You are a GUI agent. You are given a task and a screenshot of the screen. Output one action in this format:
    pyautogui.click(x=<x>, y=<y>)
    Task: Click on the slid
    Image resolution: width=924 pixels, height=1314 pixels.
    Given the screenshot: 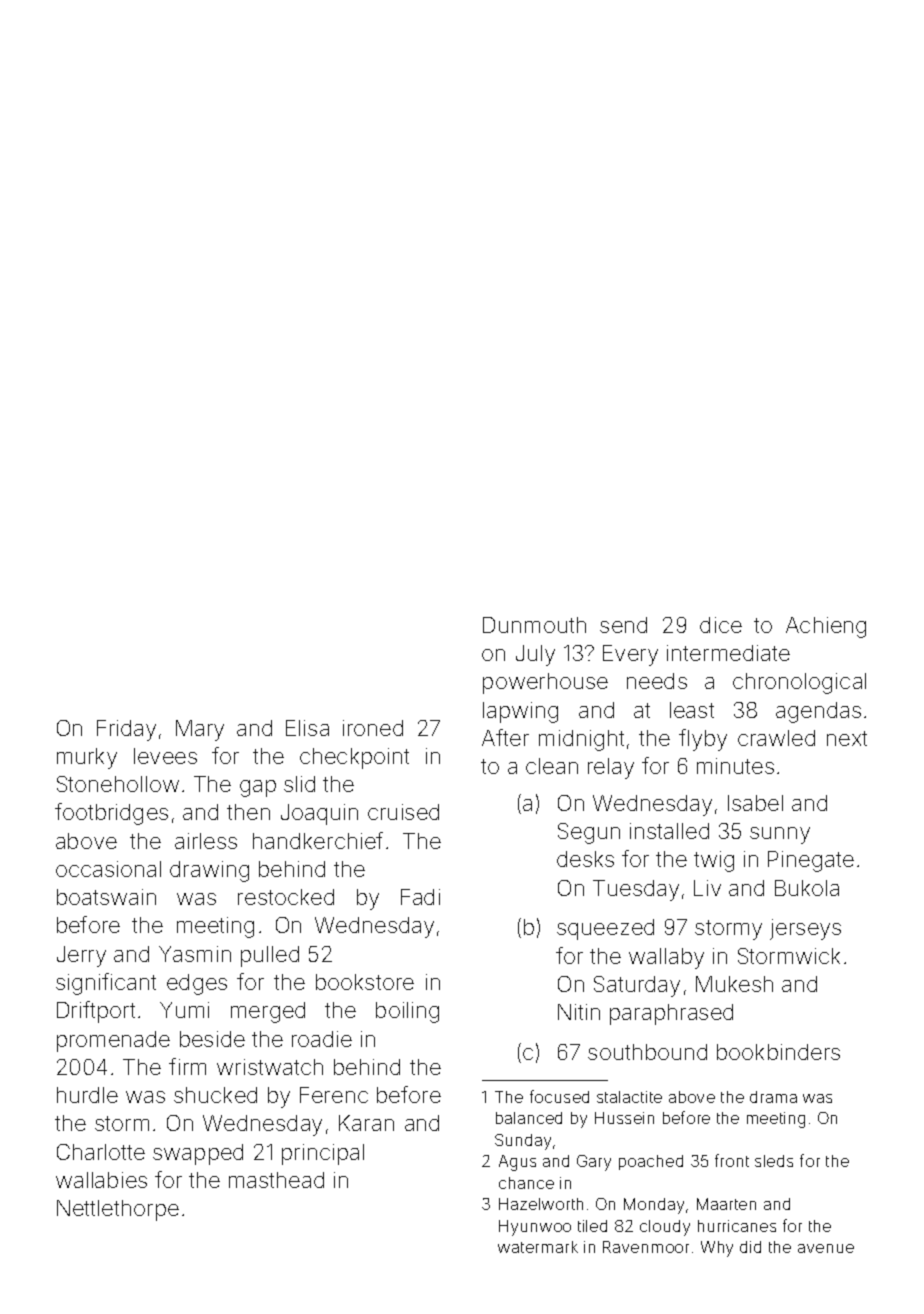 What is the action you would take?
    pyautogui.click(x=299, y=784)
